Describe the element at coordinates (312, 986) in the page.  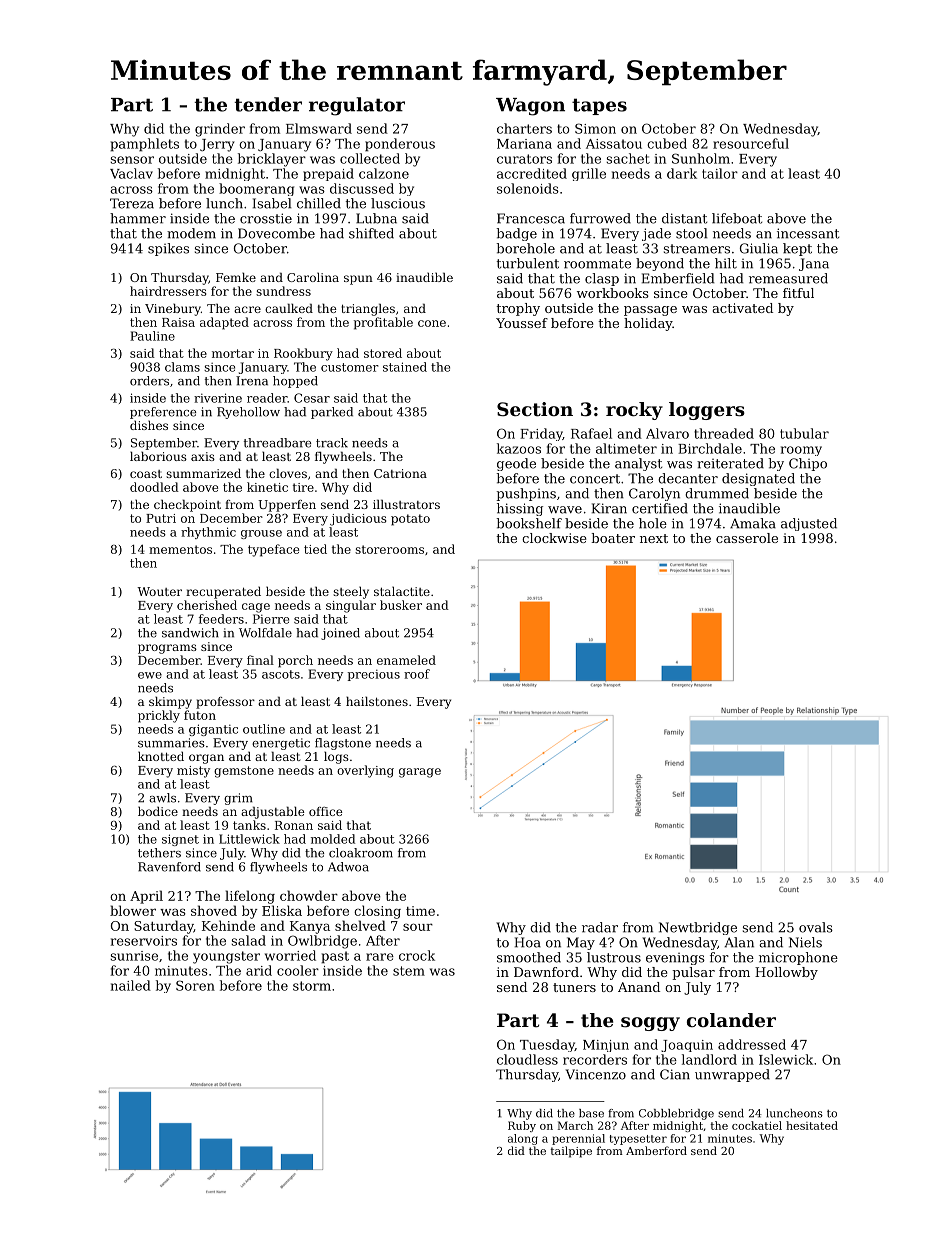
I see `storm` at that location.
